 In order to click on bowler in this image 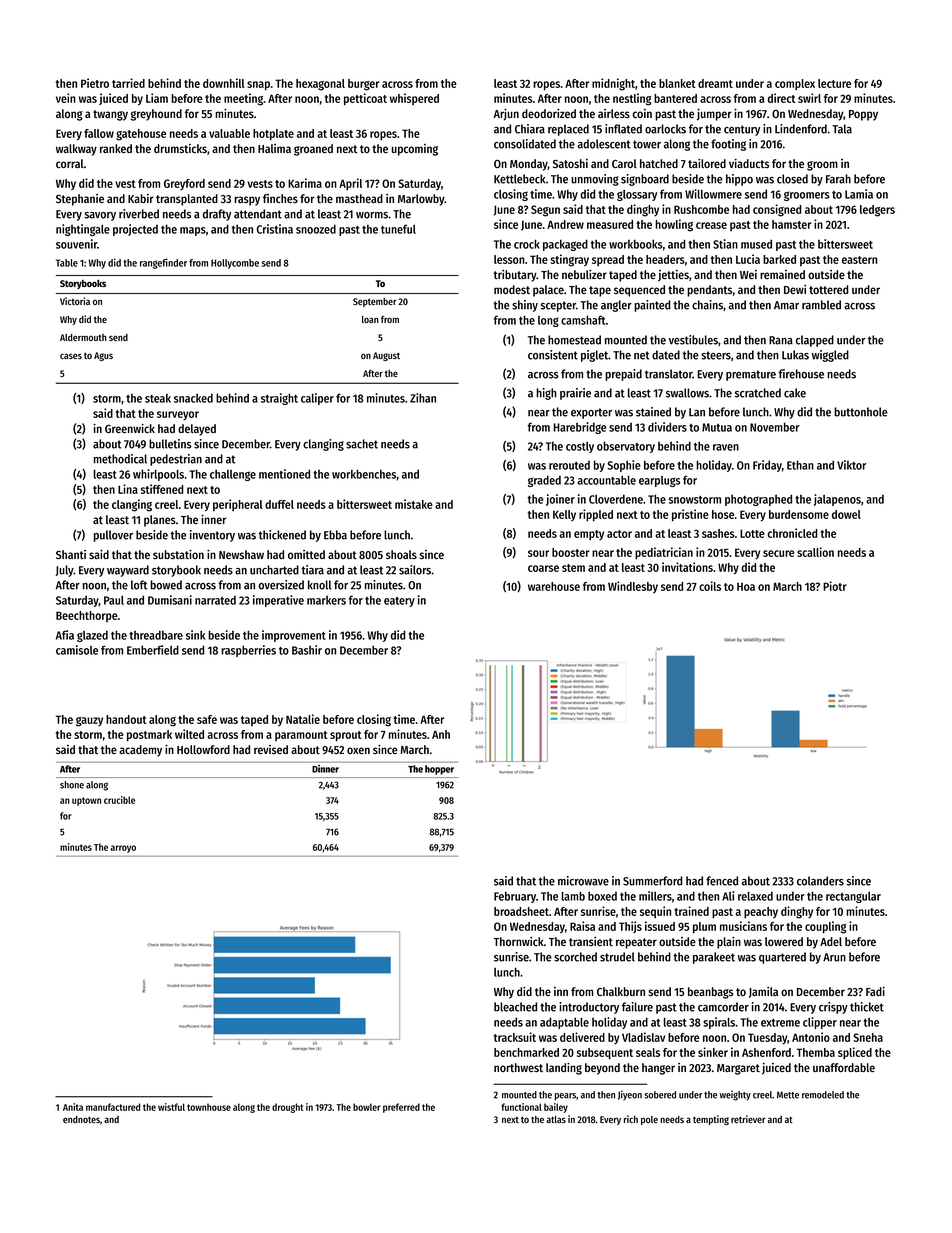, I will do `click(367, 1107)`.
